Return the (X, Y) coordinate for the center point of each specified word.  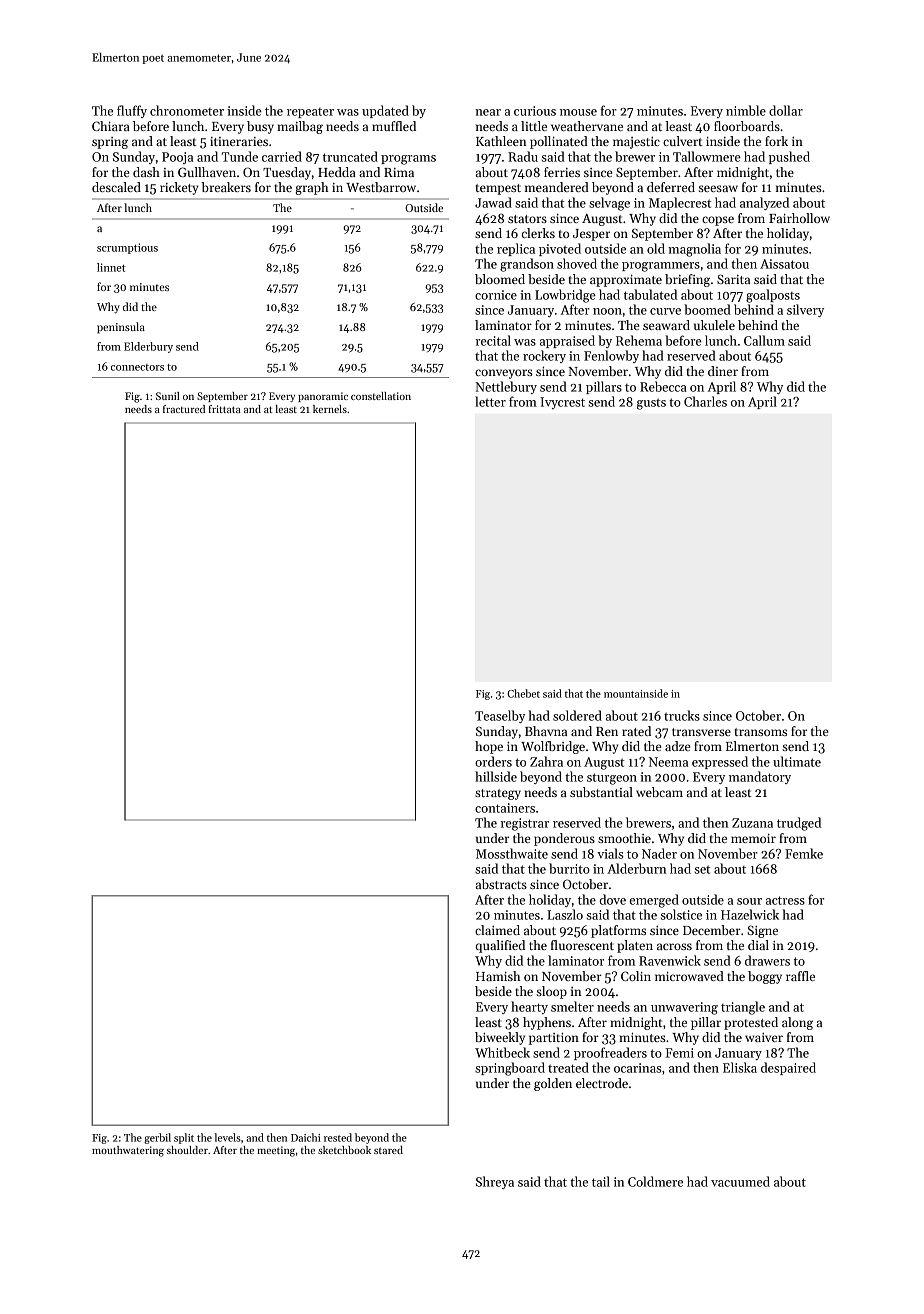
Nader (659, 853)
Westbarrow (381, 187)
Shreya (495, 1182)
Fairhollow (799, 218)
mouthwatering (128, 1151)
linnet (111, 267)
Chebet (523, 693)
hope (489, 747)
